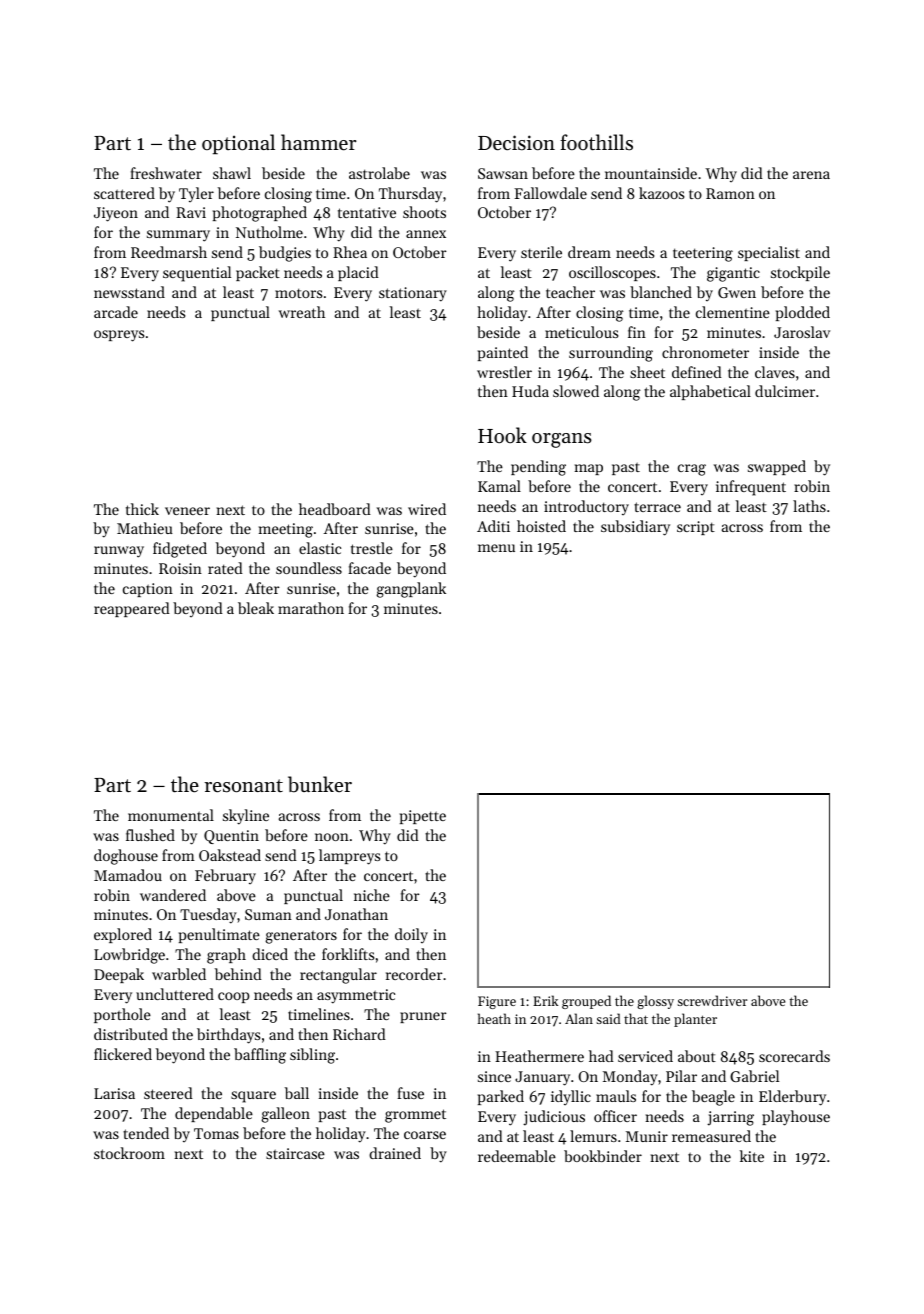 The height and width of the screenshot is (1314, 924). Describe the element at coordinates (187, 511) in the screenshot. I see `veneer` at that location.
